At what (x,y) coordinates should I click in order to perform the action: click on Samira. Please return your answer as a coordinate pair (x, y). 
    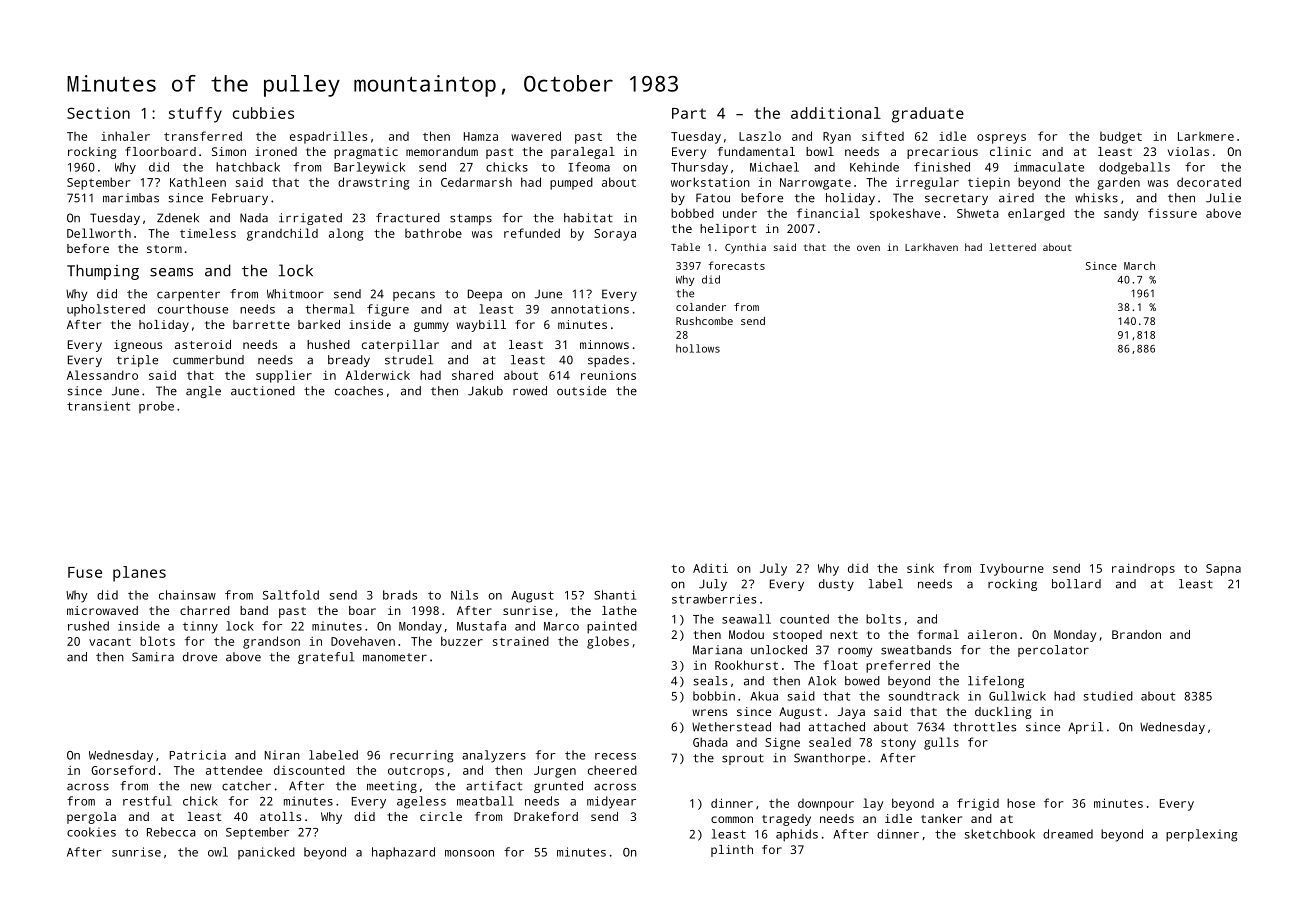
    Looking at the image, I should click on (153, 657).
